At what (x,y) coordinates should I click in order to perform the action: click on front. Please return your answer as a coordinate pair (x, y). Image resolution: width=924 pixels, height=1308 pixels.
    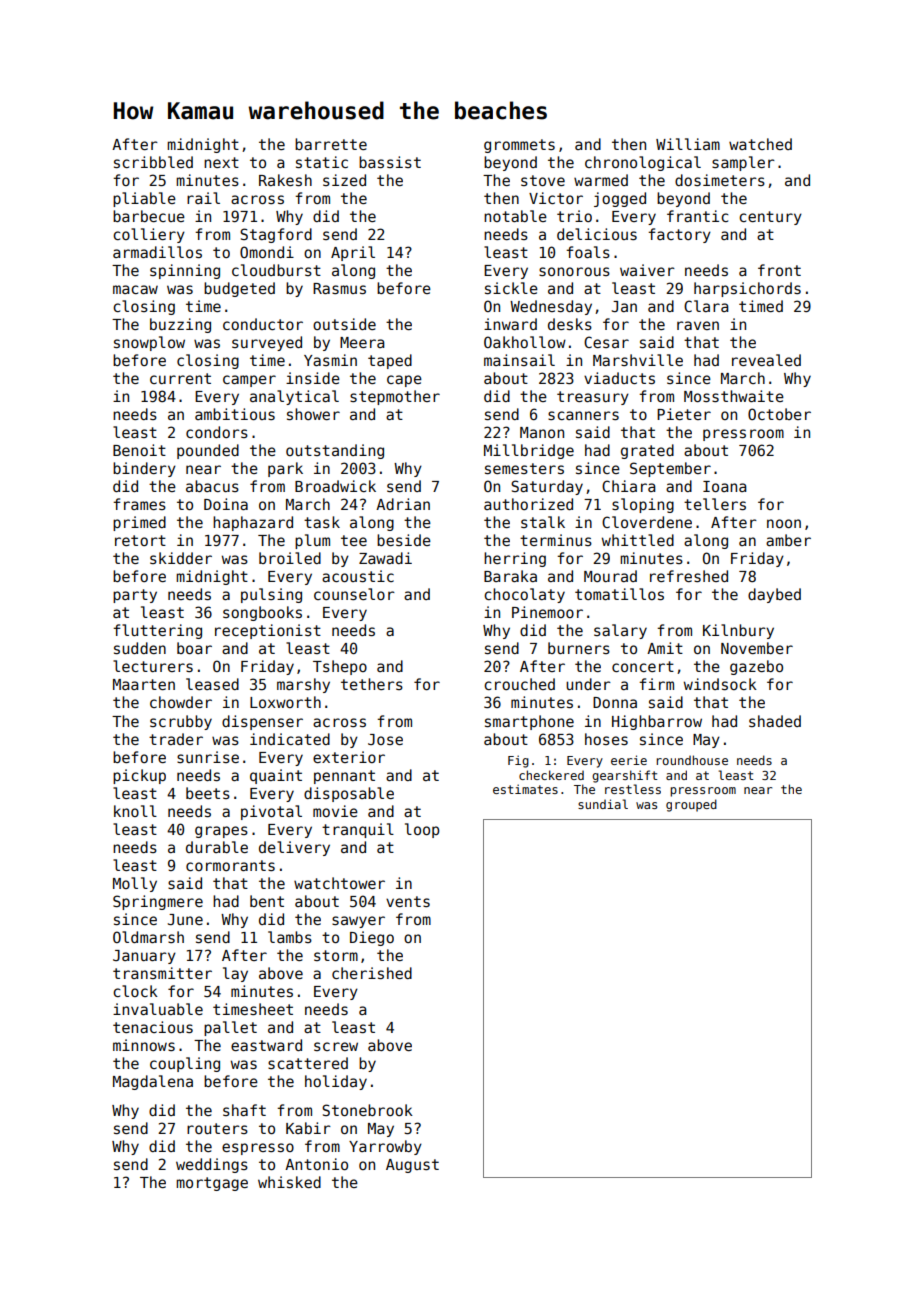
    Looking at the image, I should click on (779, 270).
